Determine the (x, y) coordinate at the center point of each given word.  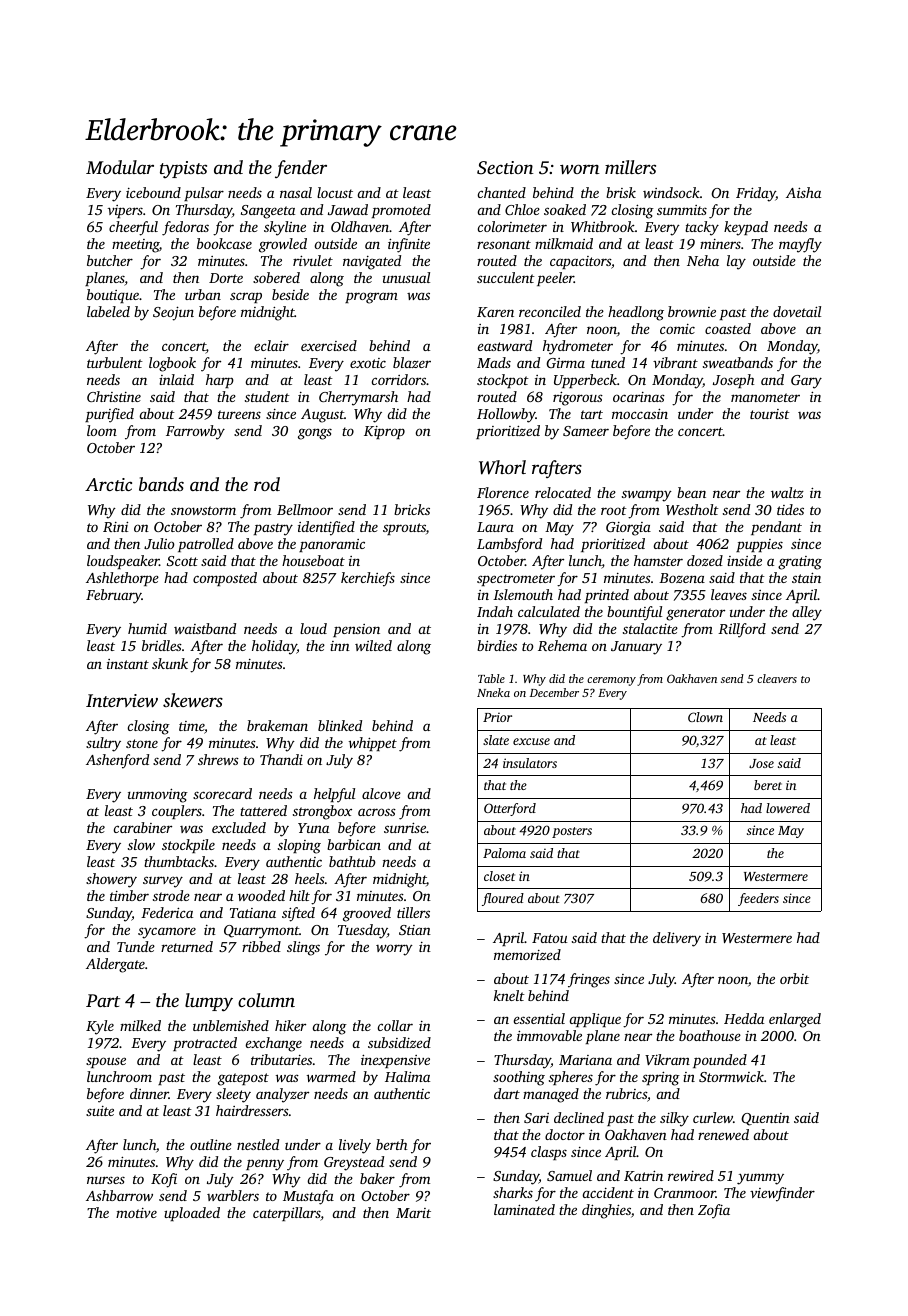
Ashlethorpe (122, 579)
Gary (806, 382)
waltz (787, 492)
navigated (372, 262)
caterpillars (287, 1214)
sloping (299, 846)
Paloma (504, 853)
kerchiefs (368, 579)
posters (572, 832)
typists (183, 169)
